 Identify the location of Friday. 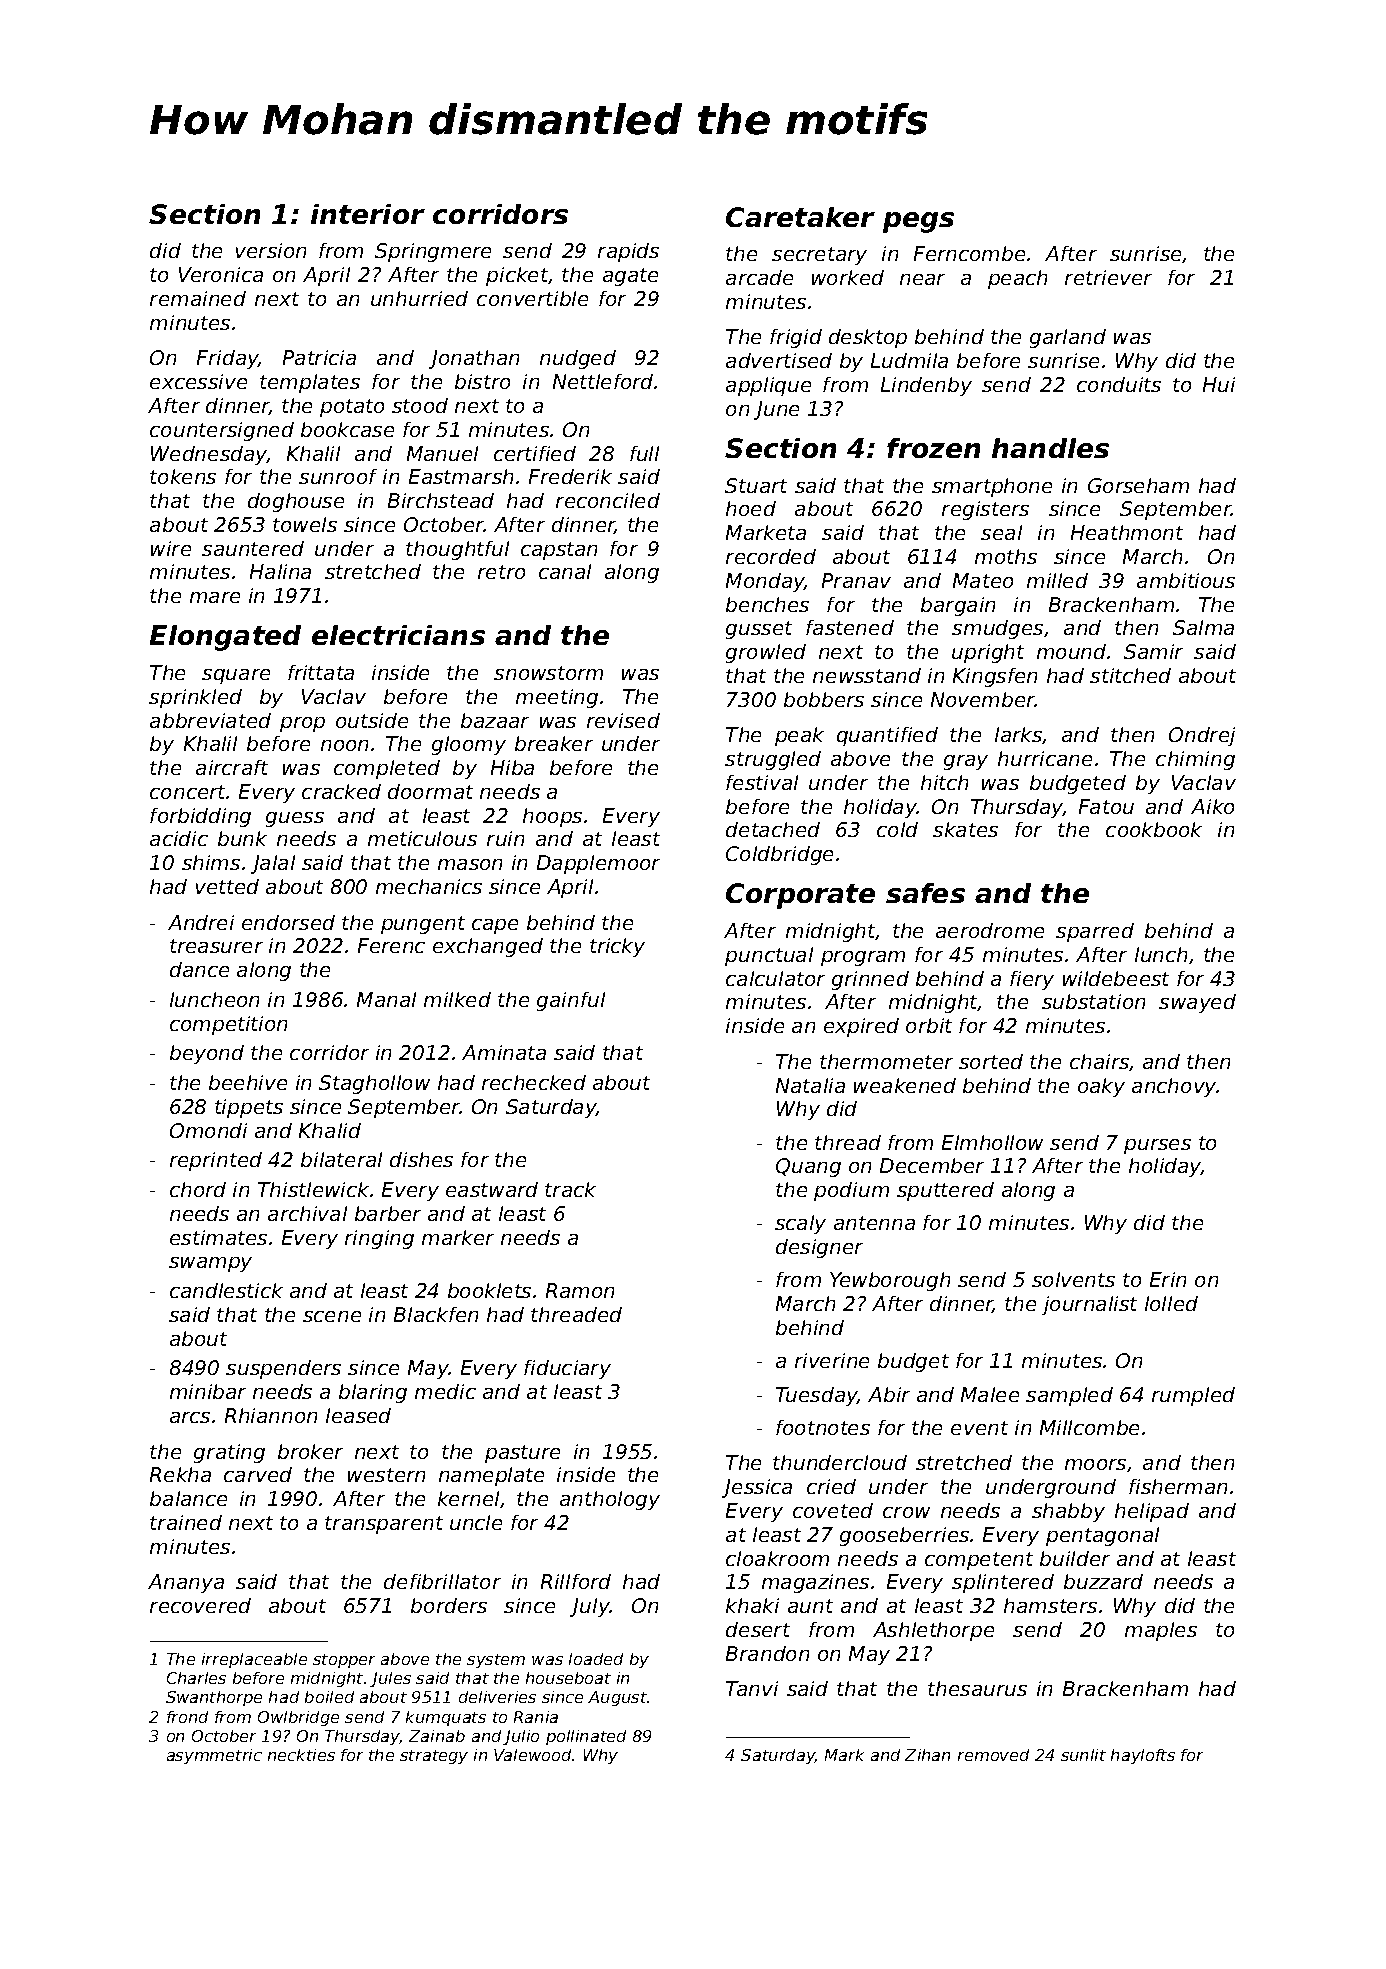
(228, 359).
